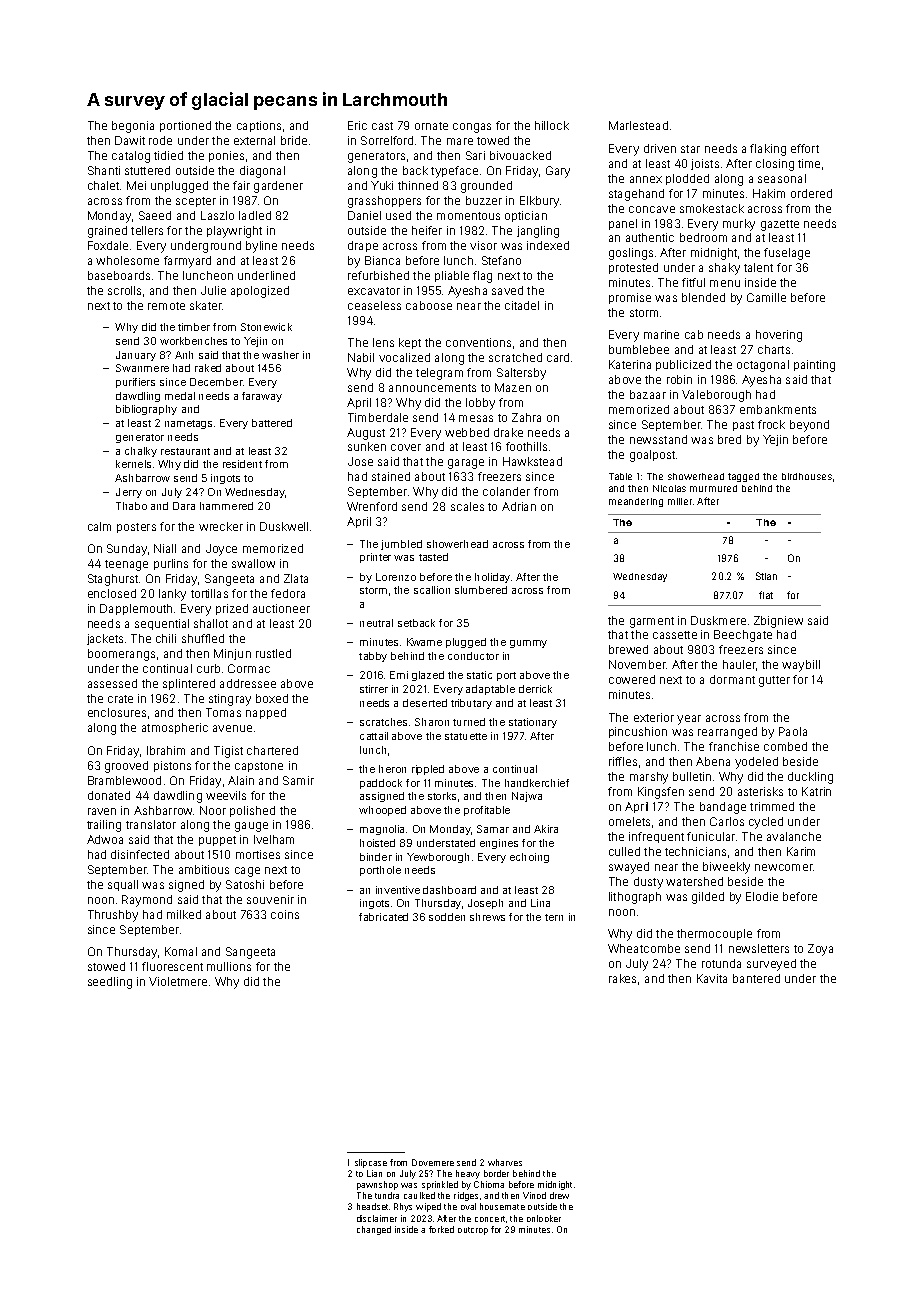 This page has width=924, height=1308. I want to click on ladled, so click(255, 215).
